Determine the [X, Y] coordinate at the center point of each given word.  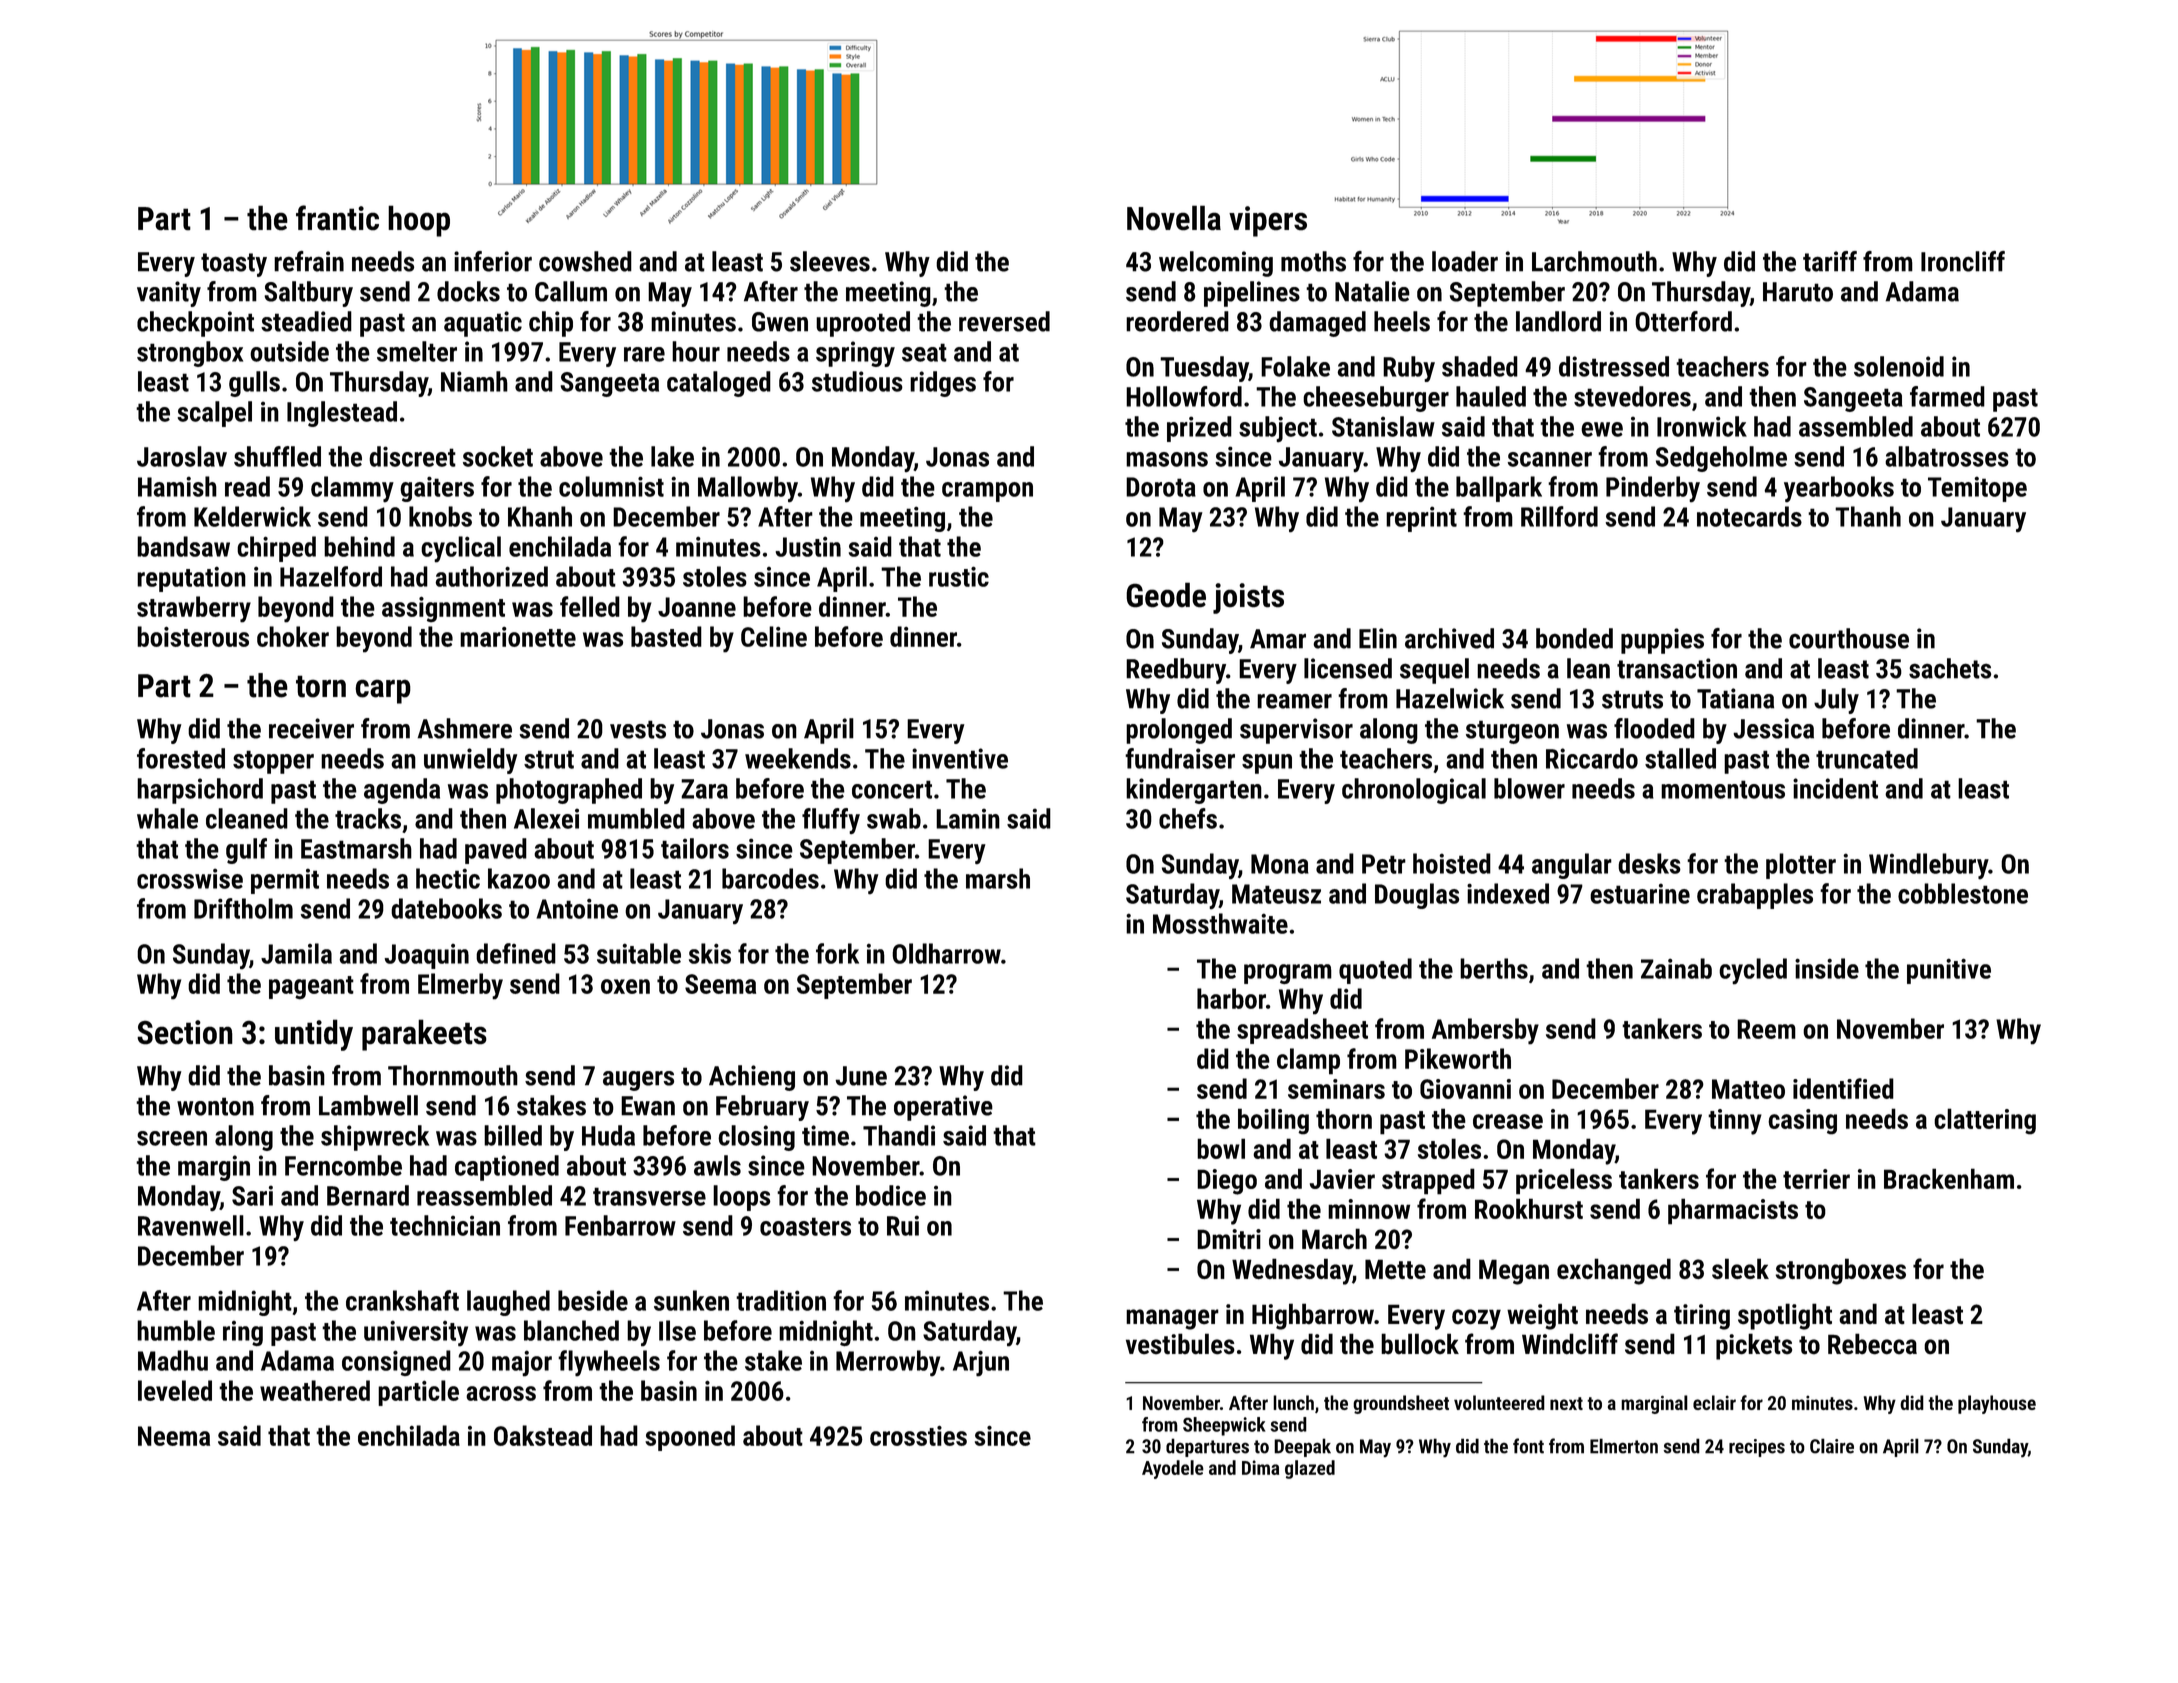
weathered [315, 1390]
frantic [337, 218]
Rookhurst [1529, 1208]
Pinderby [1653, 489]
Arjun [981, 1363]
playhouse [1997, 1404]
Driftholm [243, 908]
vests [638, 729]
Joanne [697, 607]
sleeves [830, 261]
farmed [1947, 396]
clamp [1308, 1061]
